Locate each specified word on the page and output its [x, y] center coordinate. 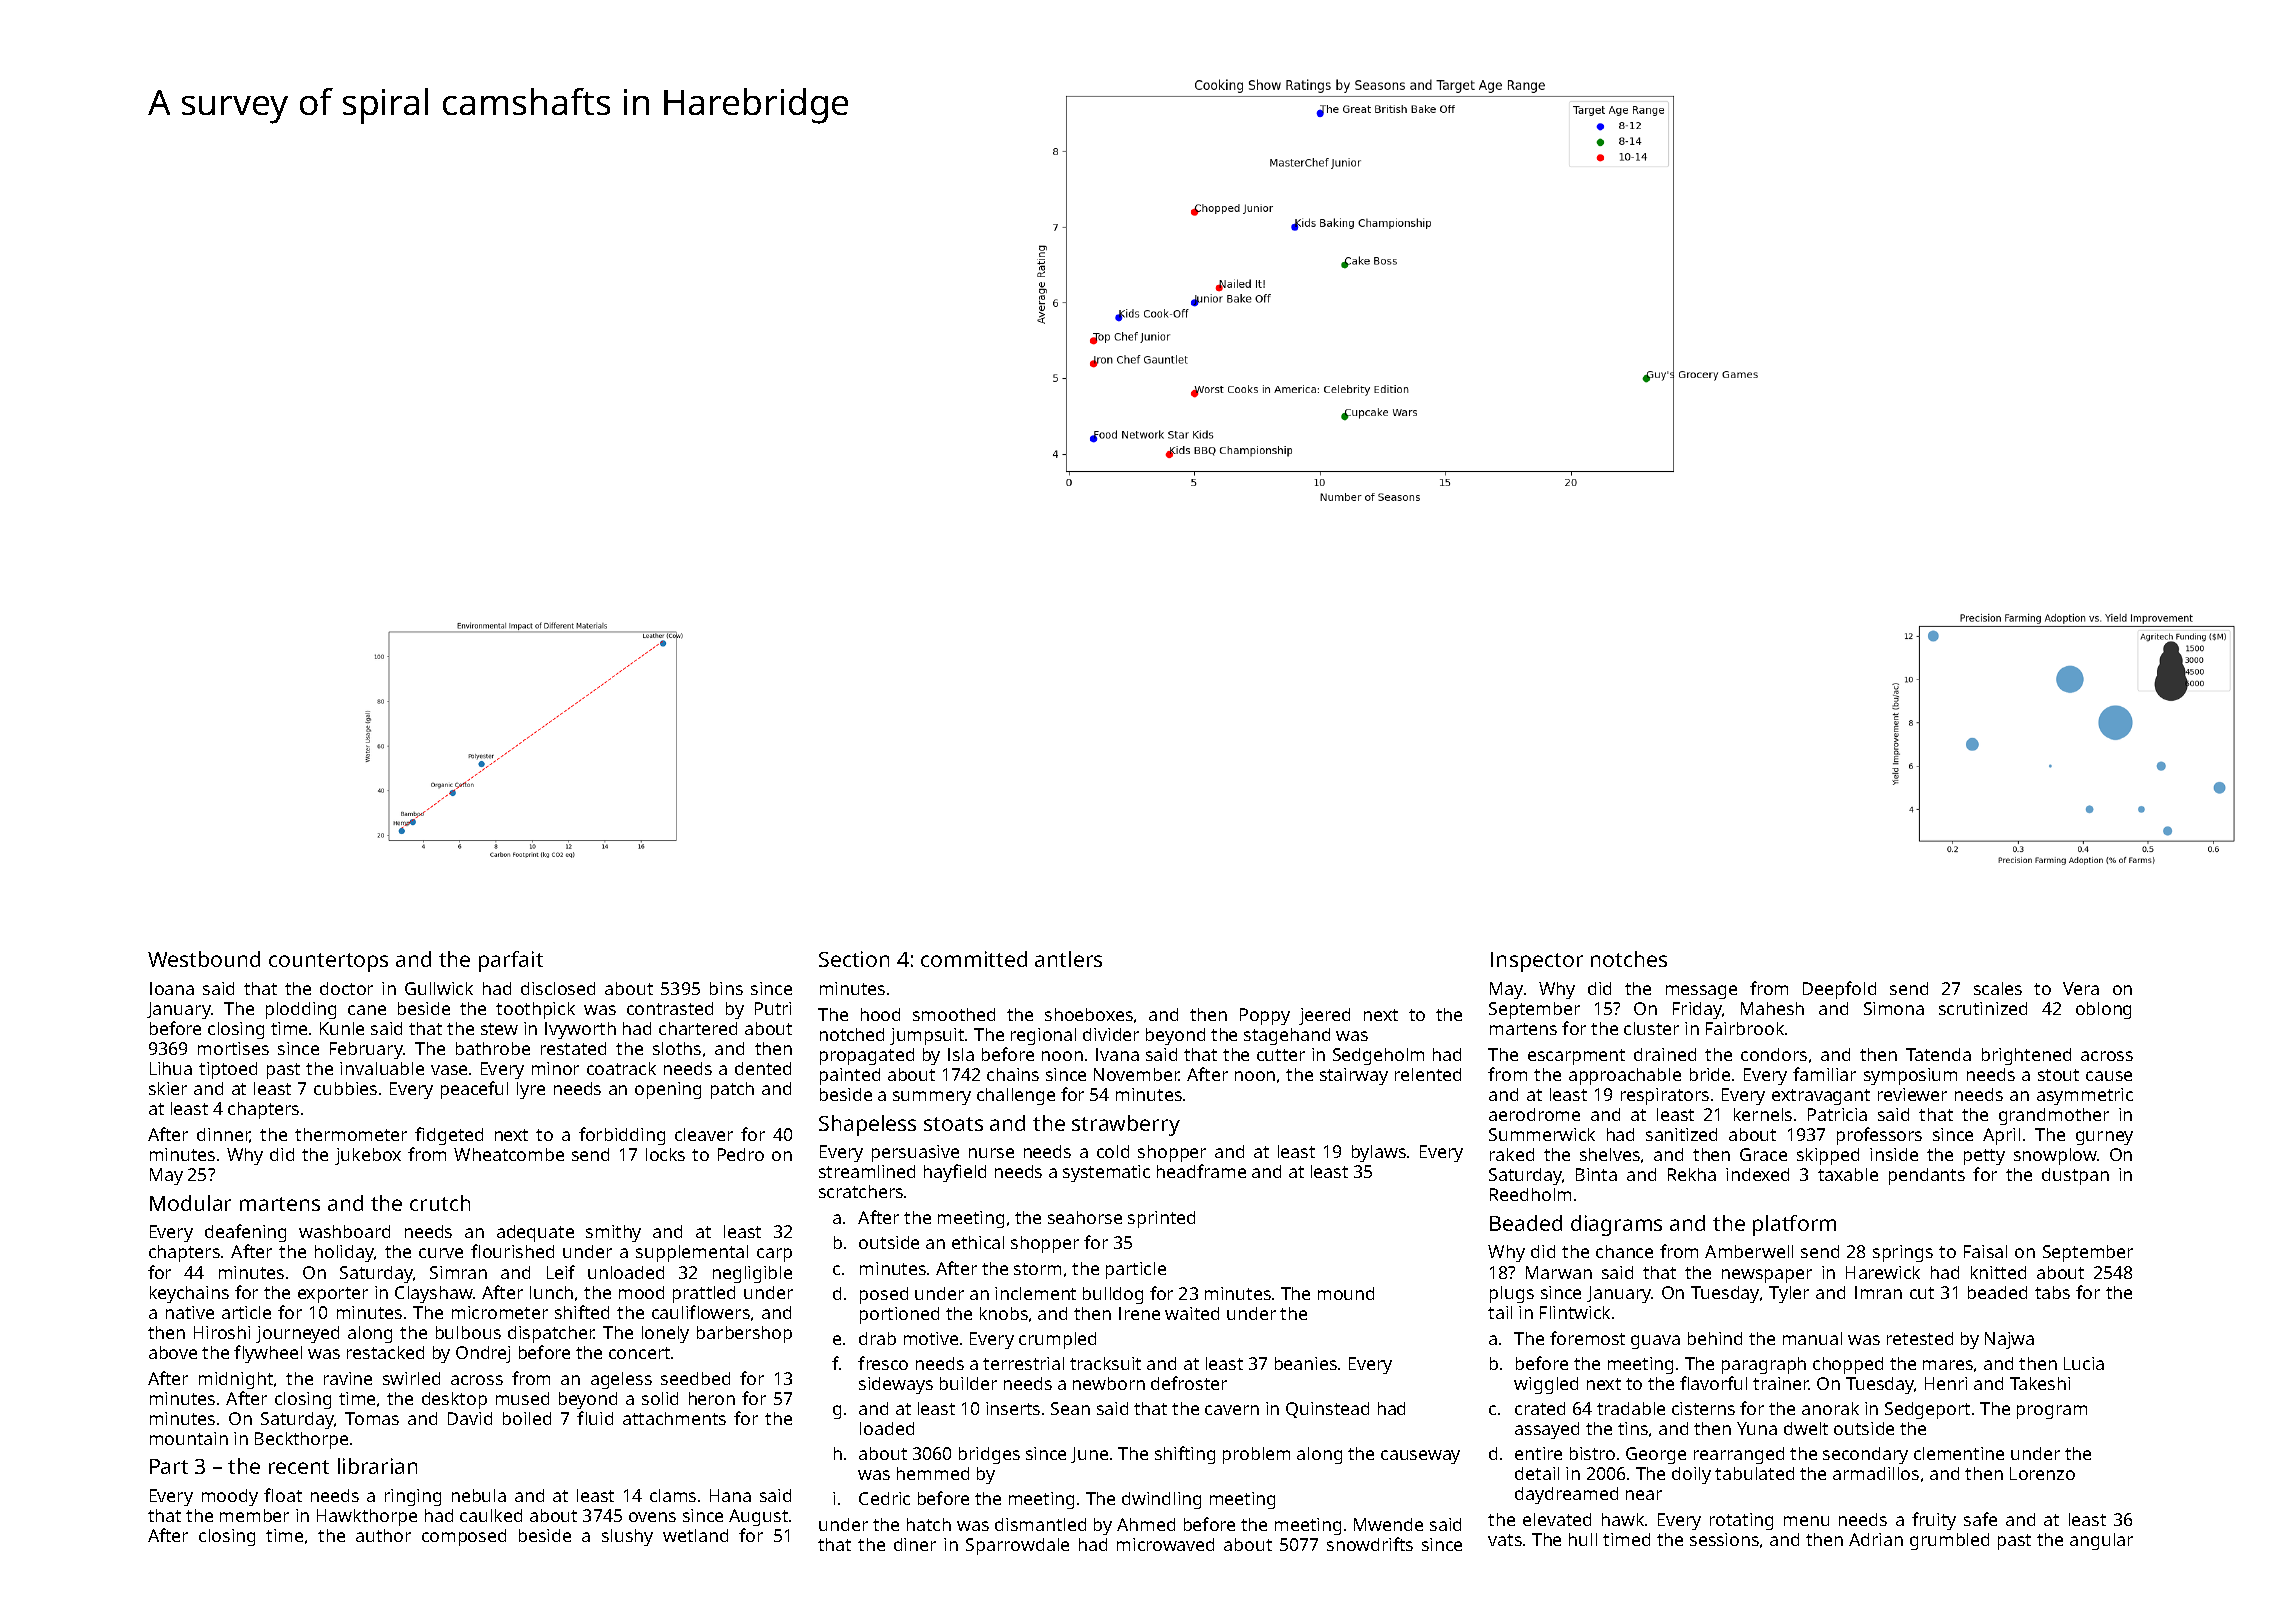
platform [1794, 1225]
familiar [1824, 1074]
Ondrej [483, 1354]
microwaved [1165, 1544]
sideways [896, 1385]
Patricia [1837, 1114]
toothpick [535, 1010]
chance [1624, 1251]
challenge [1016, 1096]
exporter [333, 1295]
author [383, 1535]
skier [168, 1088]
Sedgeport [1927, 1410]
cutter [1281, 1055]
